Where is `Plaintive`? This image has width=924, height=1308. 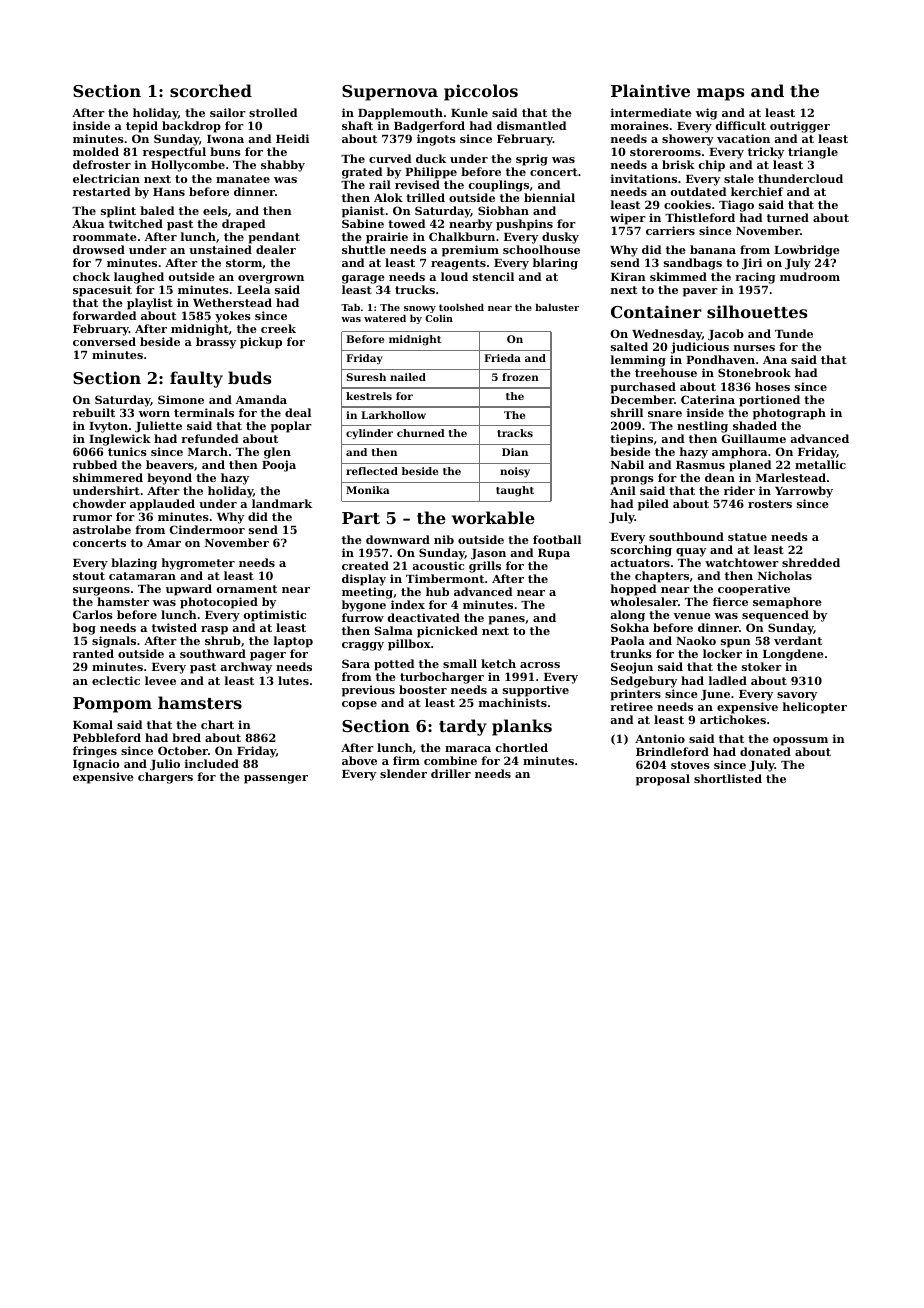
Plaintive is located at coordinates (650, 90).
